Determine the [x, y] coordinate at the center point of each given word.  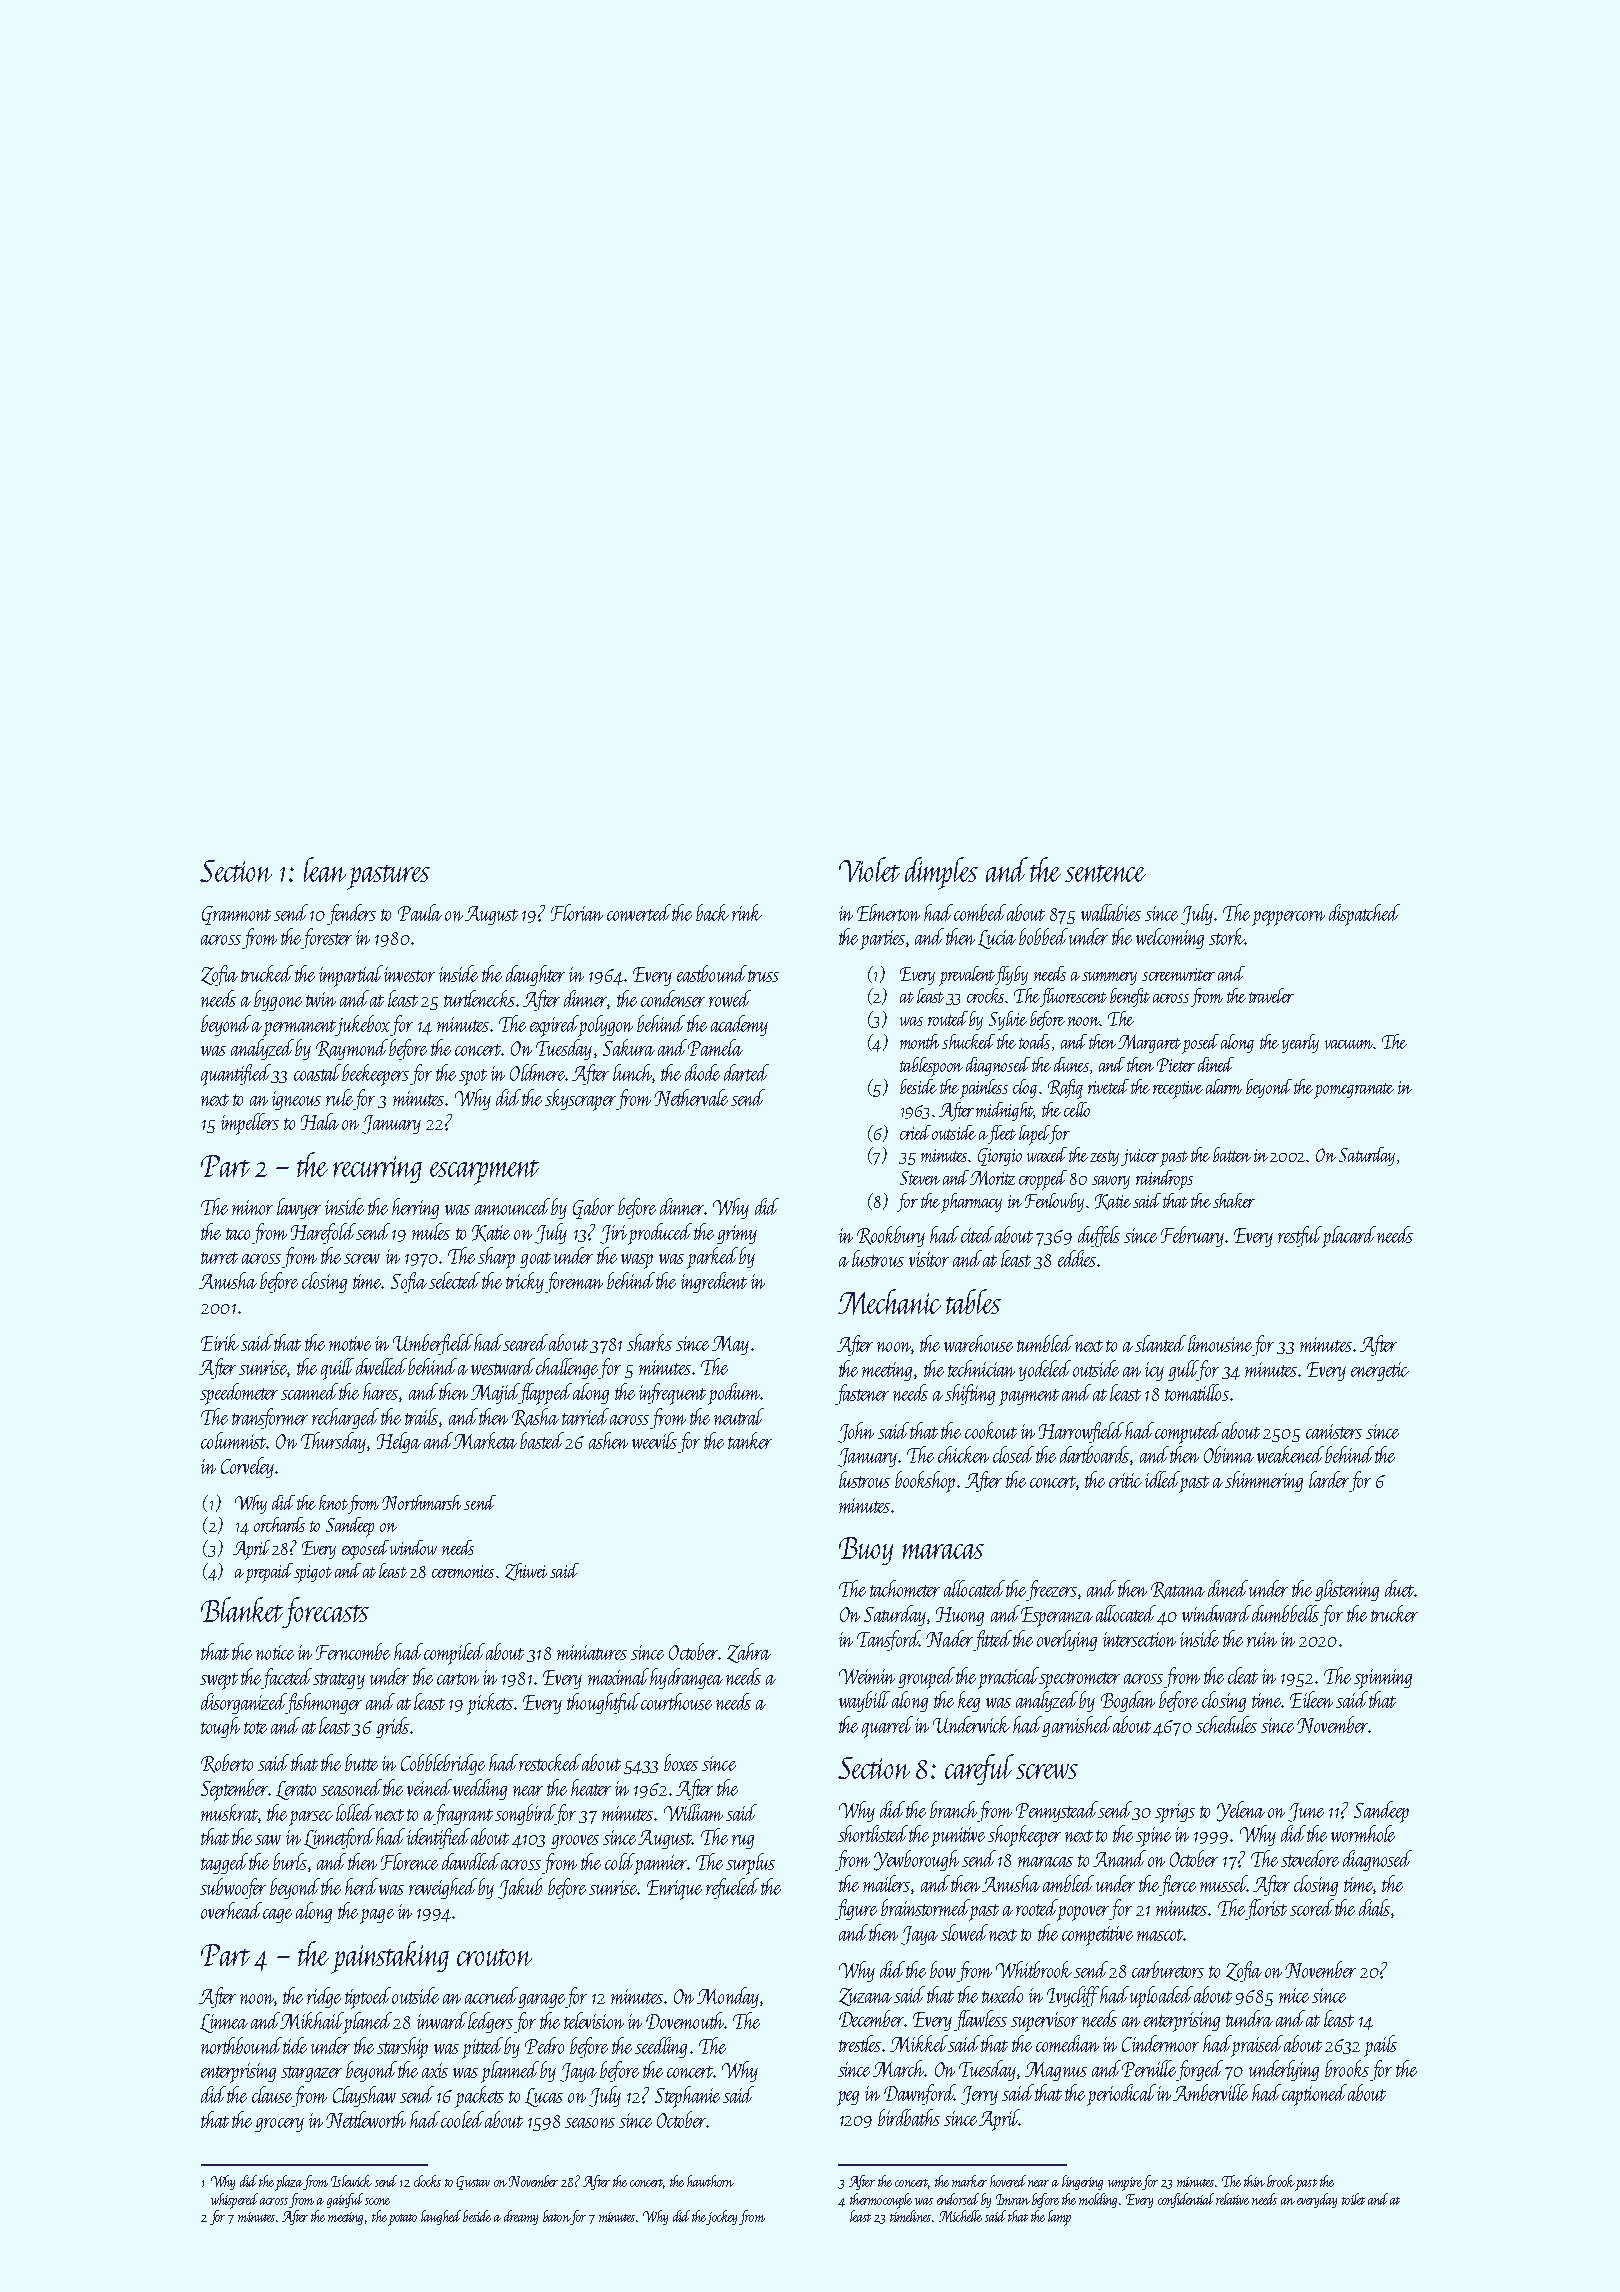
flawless [980, 2020]
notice [275, 1652]
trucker [1394, 1613]
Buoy [866, 1551]
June [1306, 1812]
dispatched [1364, 915]
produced [660, 1234]
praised [1257, 2046]
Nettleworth [366, 2119]
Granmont [236, 915]
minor [252, 1207]
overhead [231, 1910]
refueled [732, 1888]
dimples [941, 873]
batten [1232, 1154]
